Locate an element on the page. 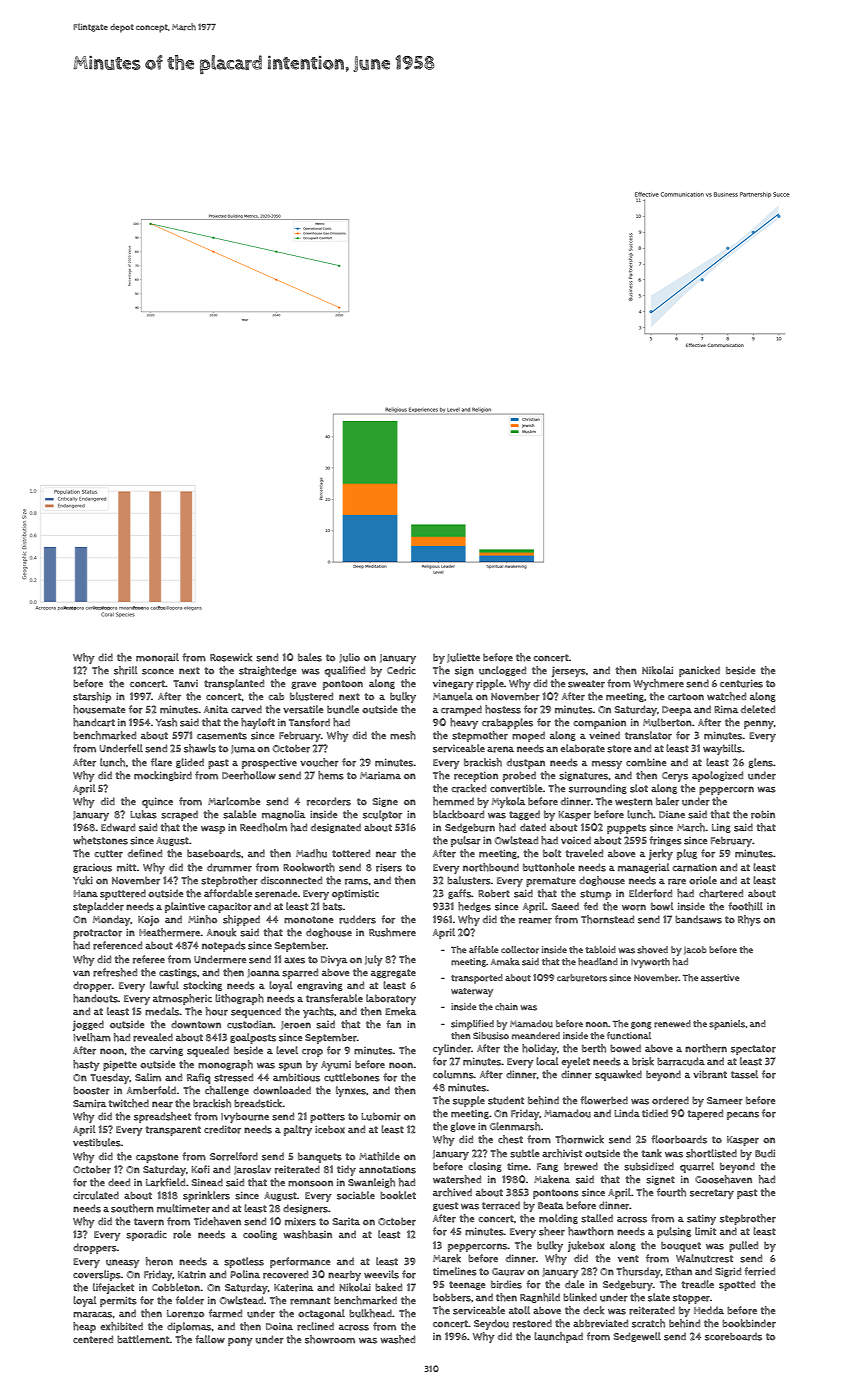 The width and height of the page is (849, 1400). battlement is located at coordinates (143, 1339).
